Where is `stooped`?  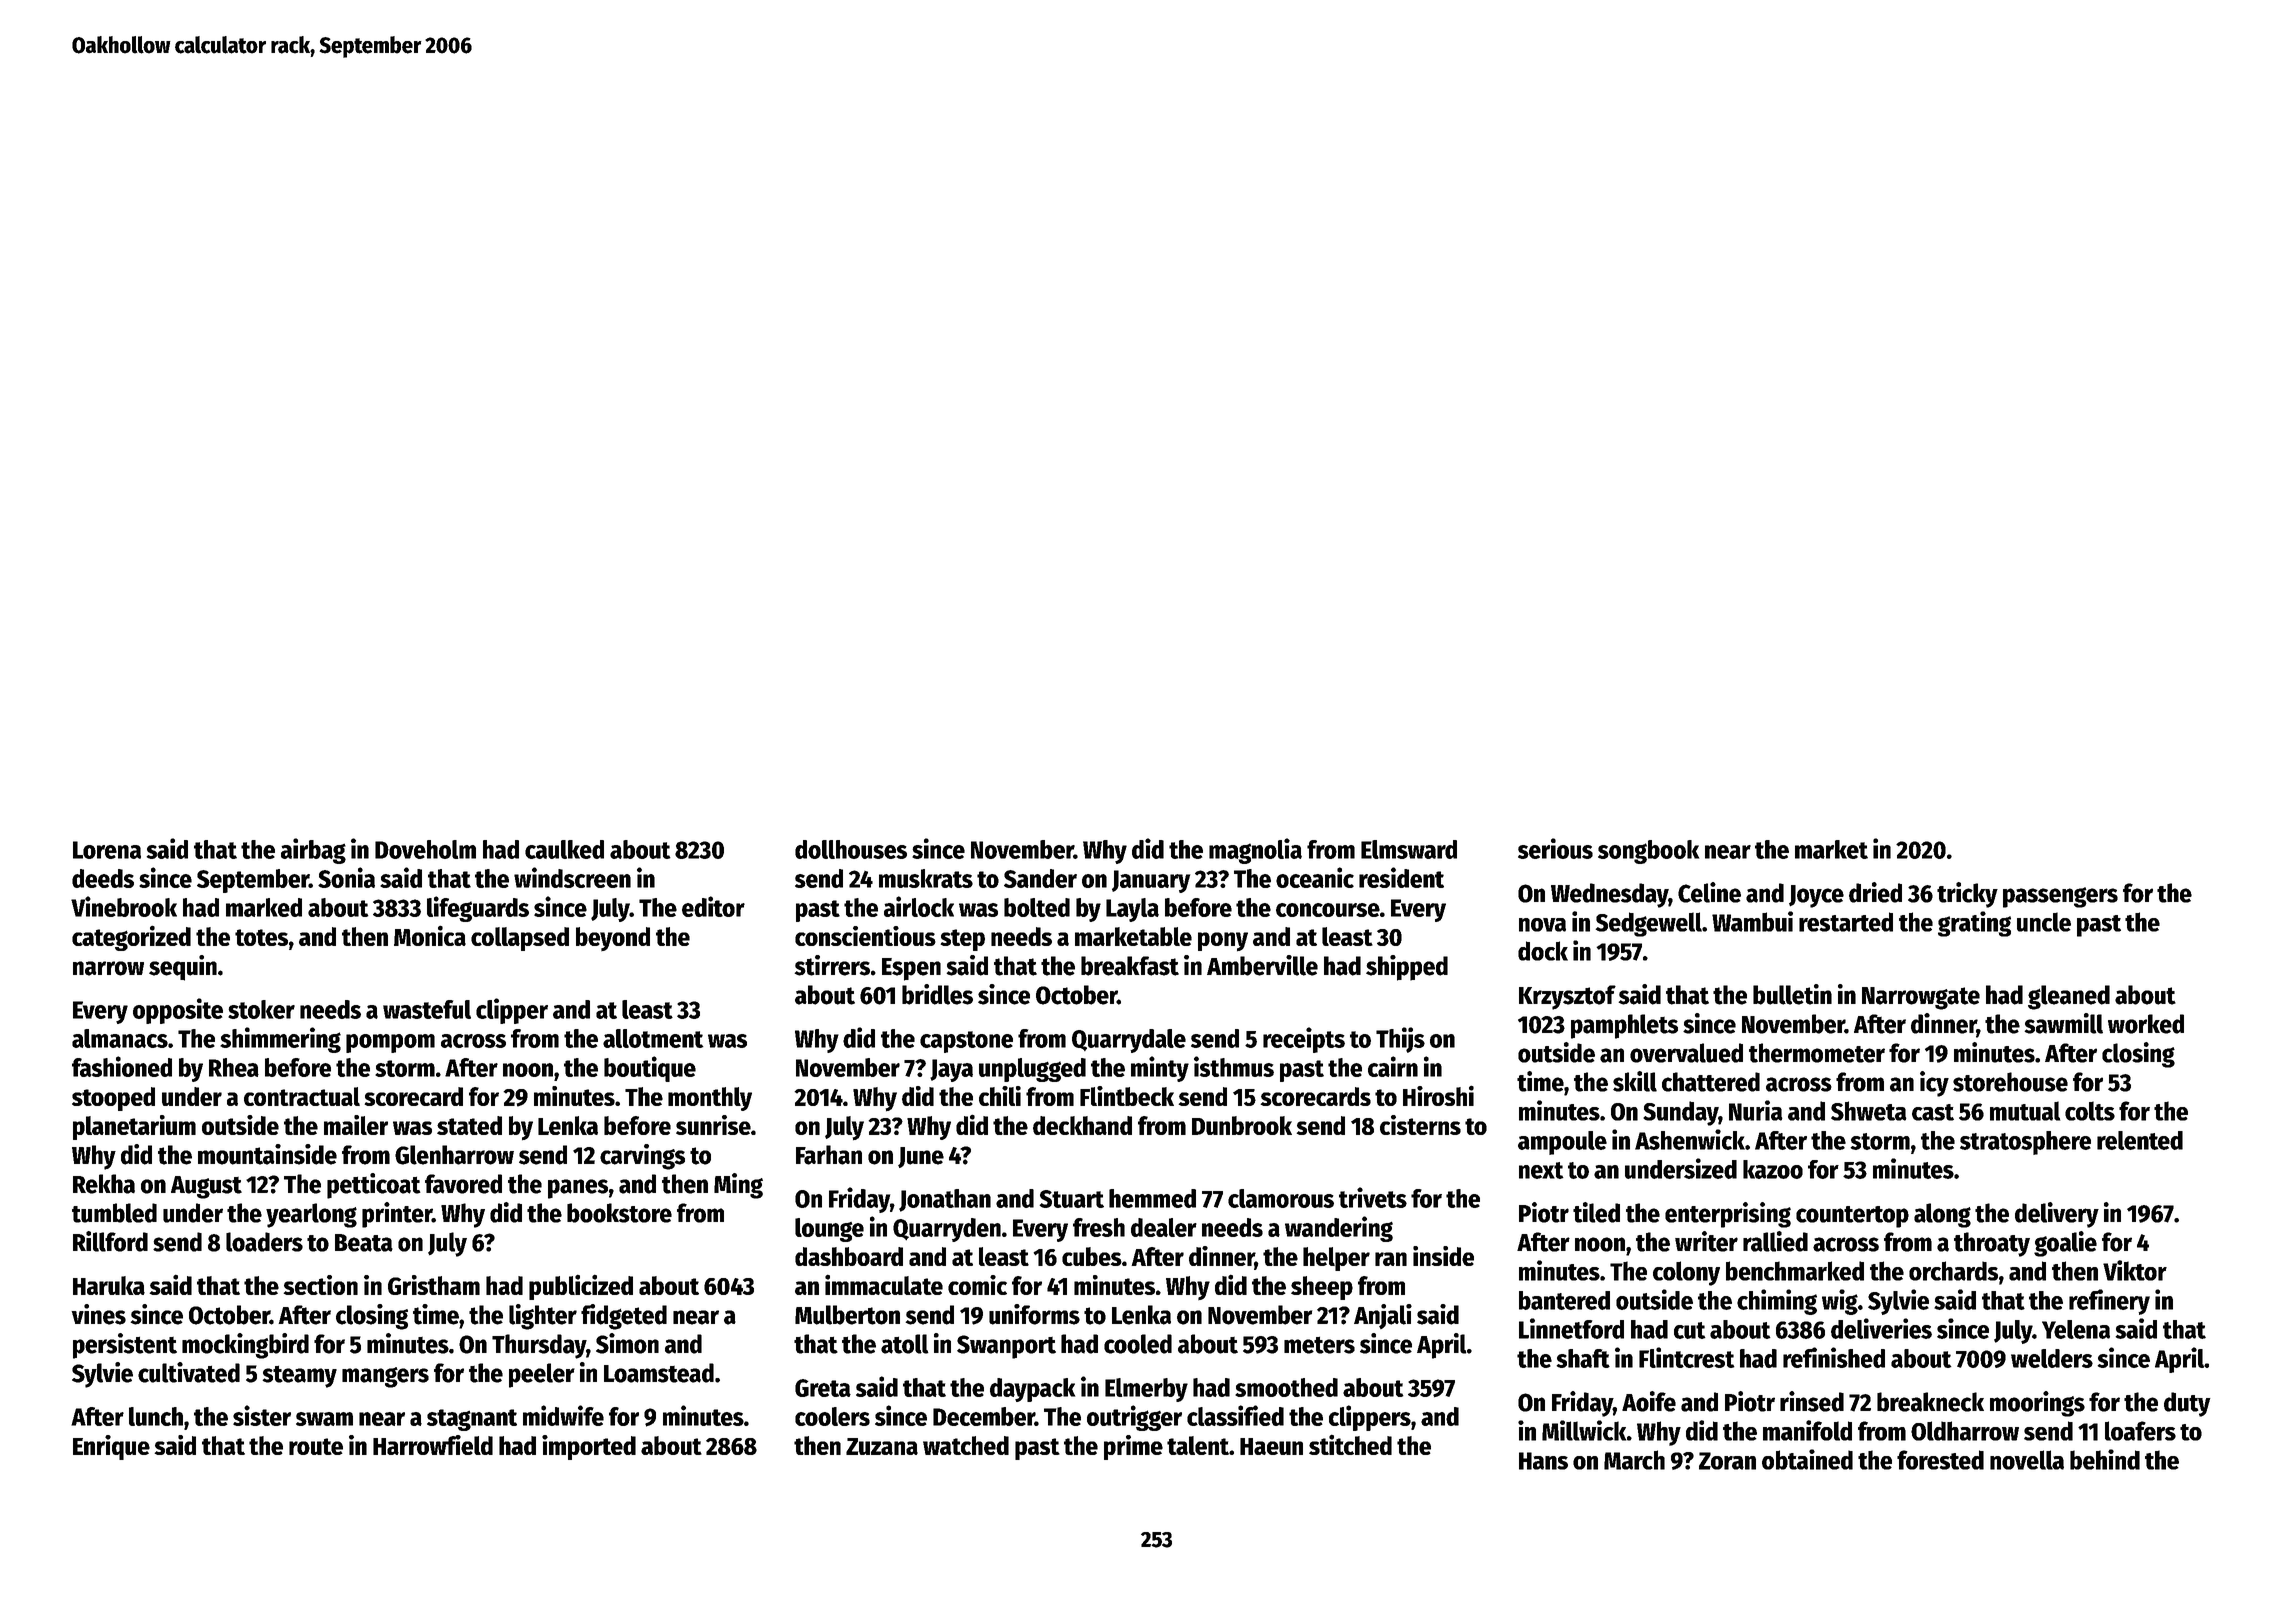 stooped is located at coordinates (113, 1099).
